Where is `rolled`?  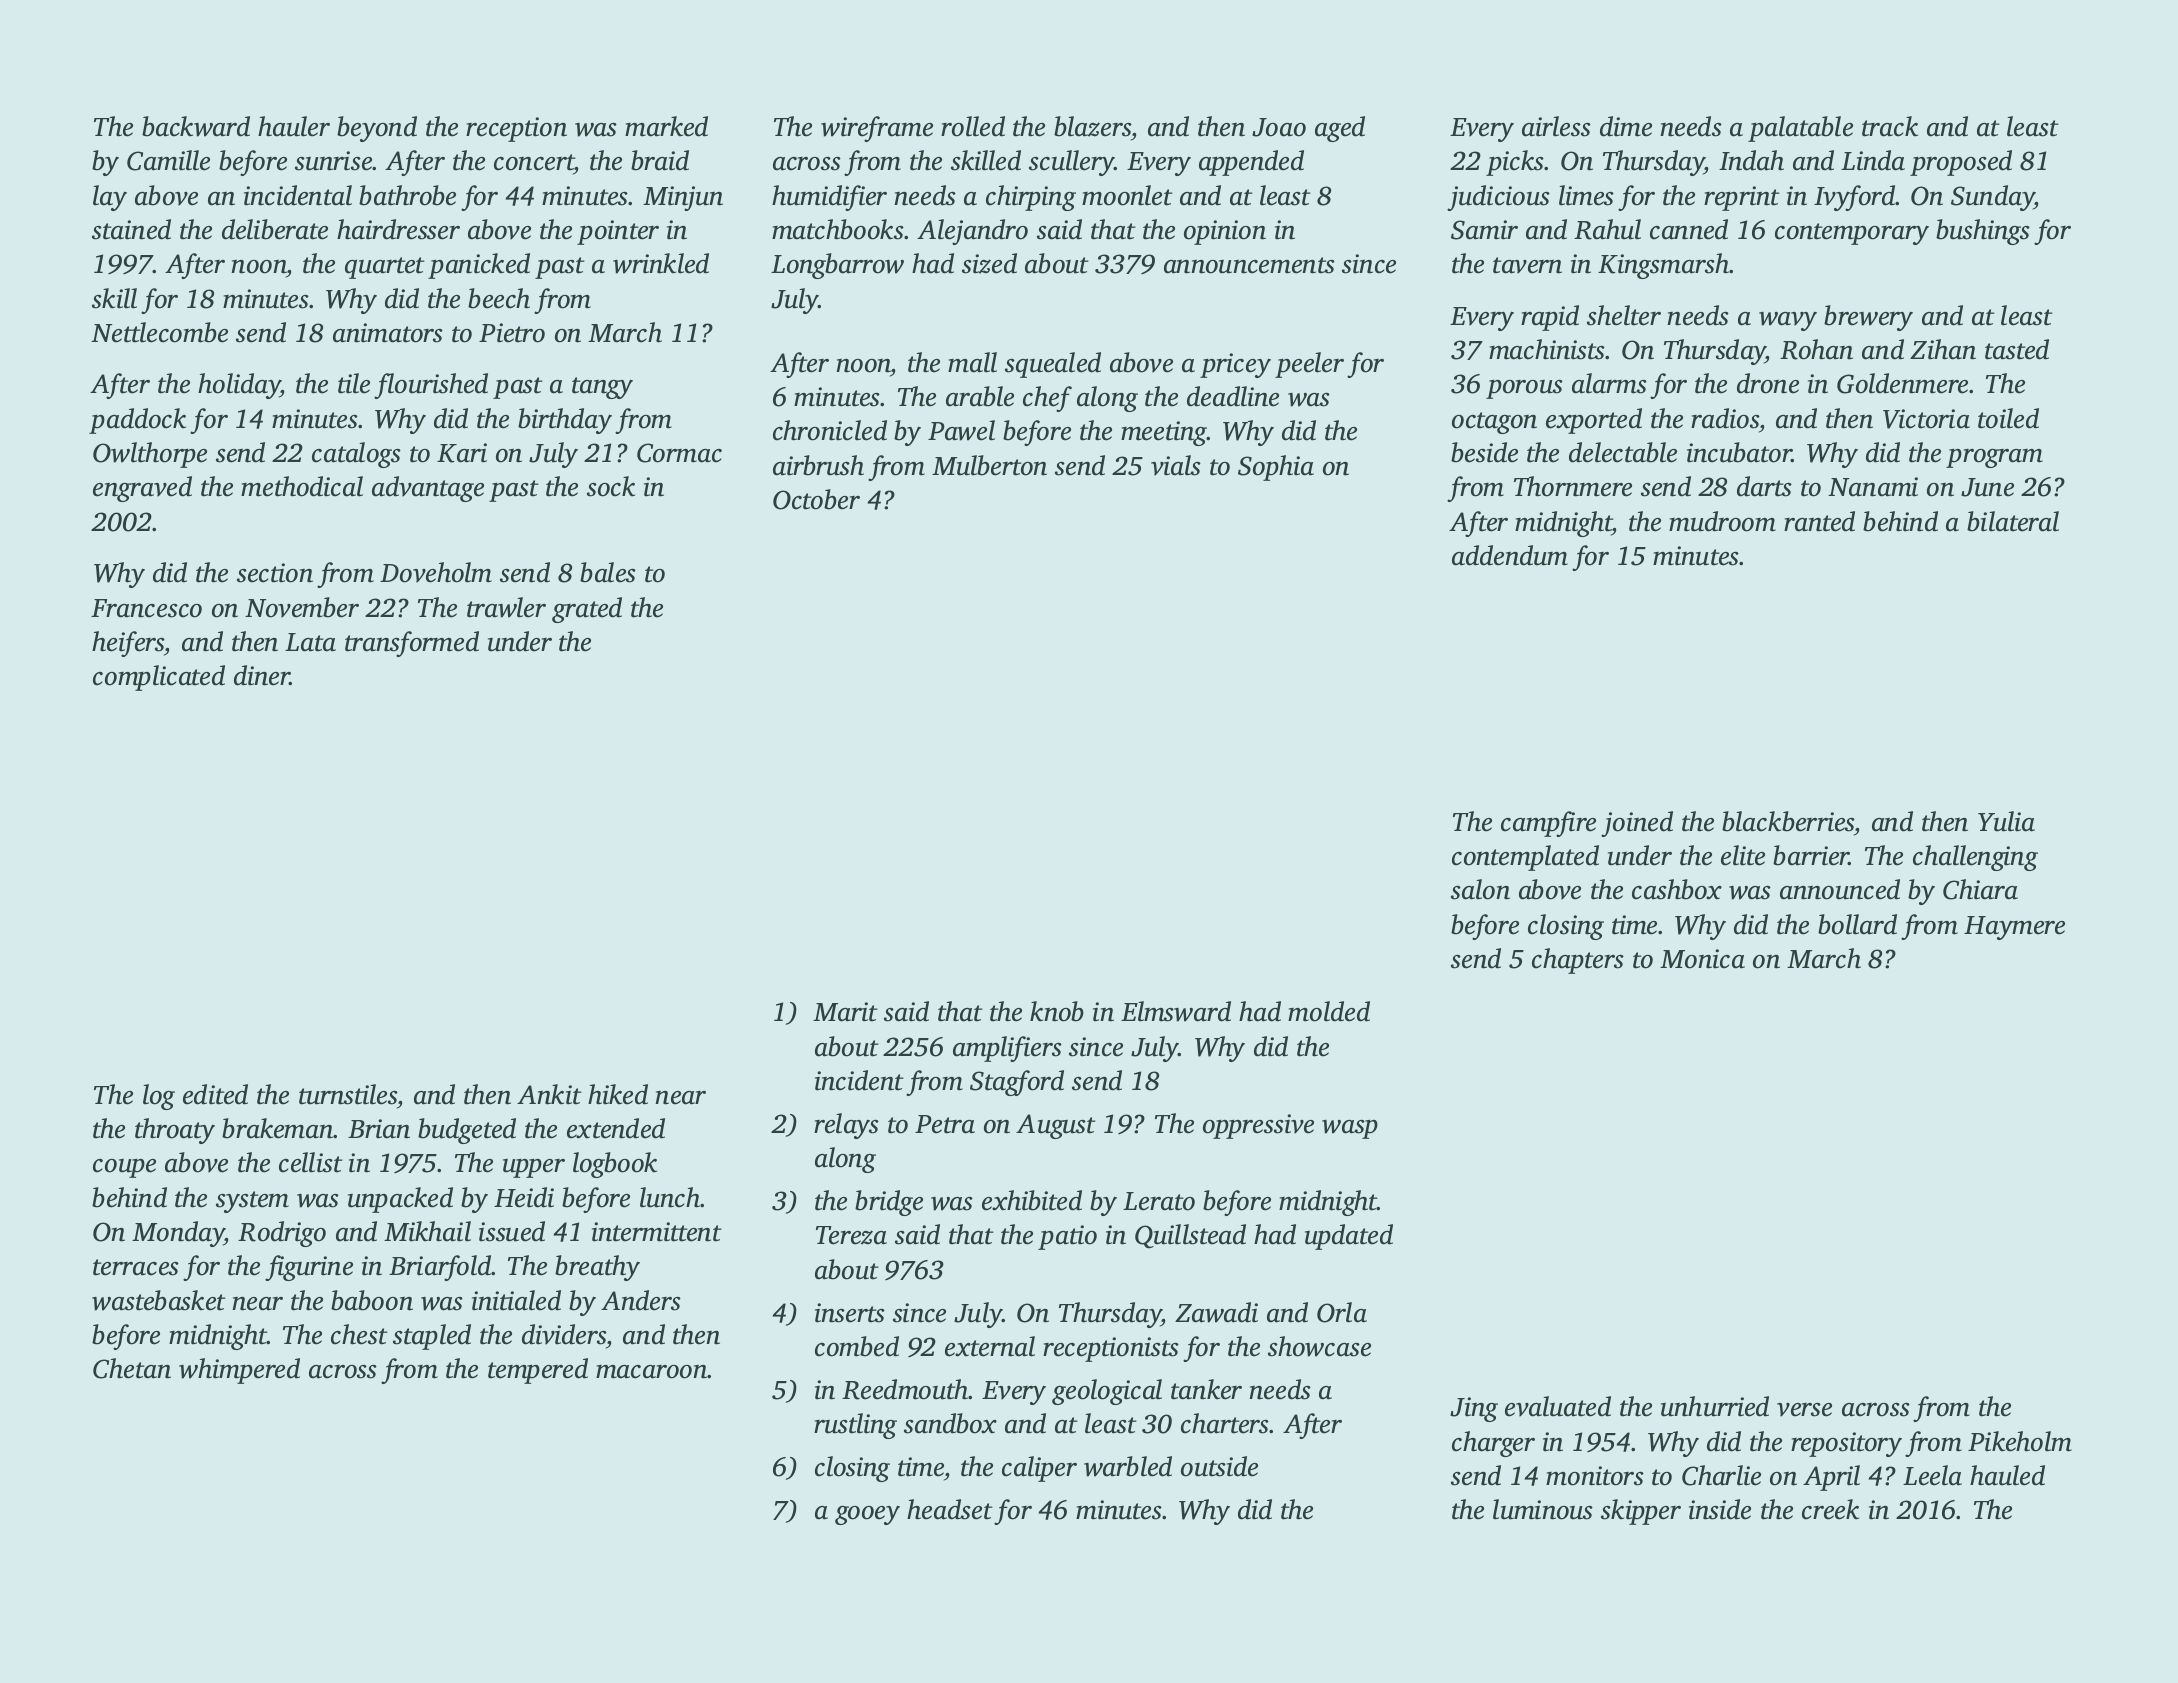
rolled is located at coordinates (973, 126).
